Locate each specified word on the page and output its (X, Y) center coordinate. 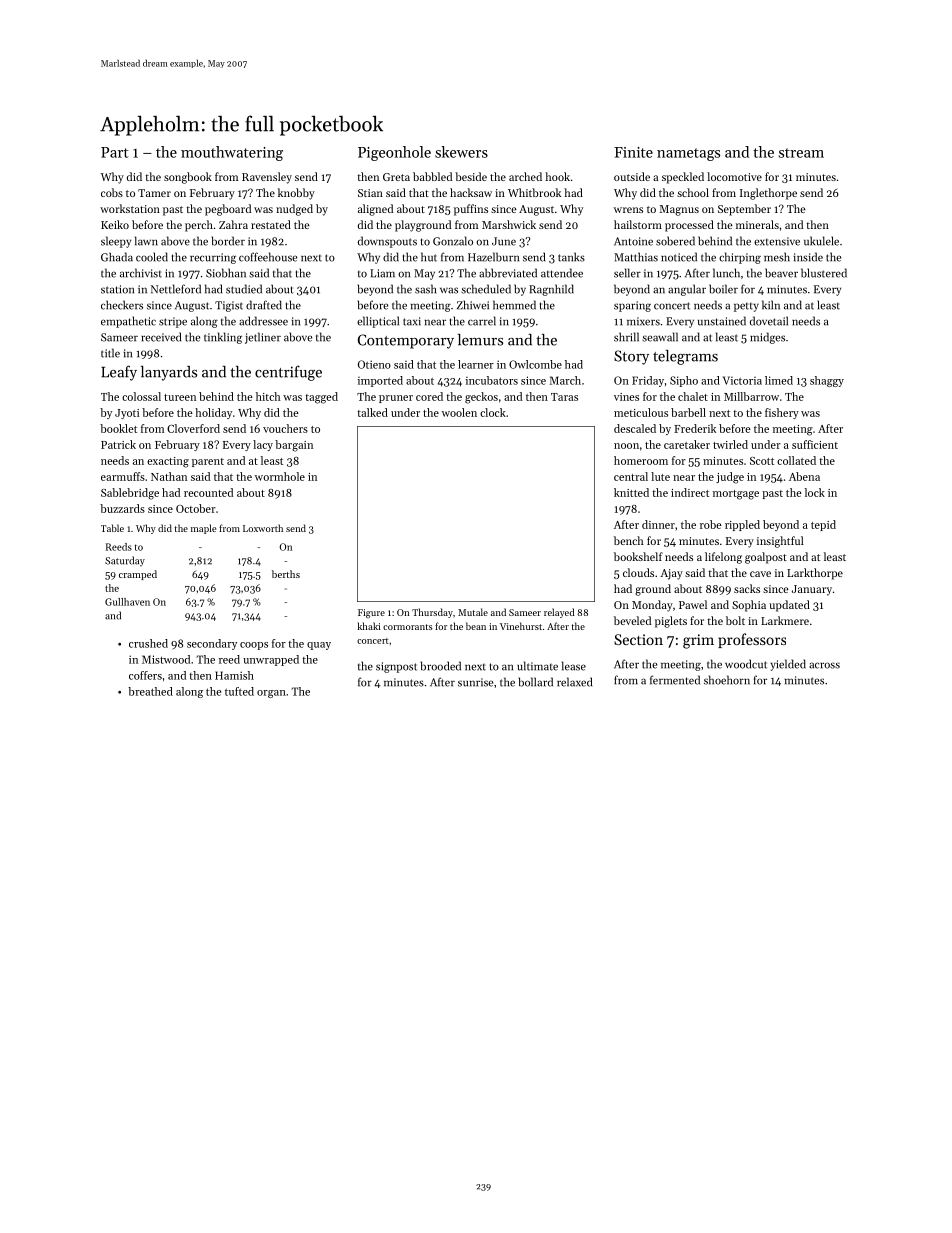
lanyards (169, 373)
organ (271, 694)
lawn (146, 241)
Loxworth (263, 528)
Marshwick (509, 224)
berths (286, 574)
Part (115, 152)
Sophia (749, 606)
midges (767, 338)
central (631, 476)
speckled (683, 178)
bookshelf (638, 556)
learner (476, 364)
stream (801, 153)
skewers (461, 152)
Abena (804, 476)
